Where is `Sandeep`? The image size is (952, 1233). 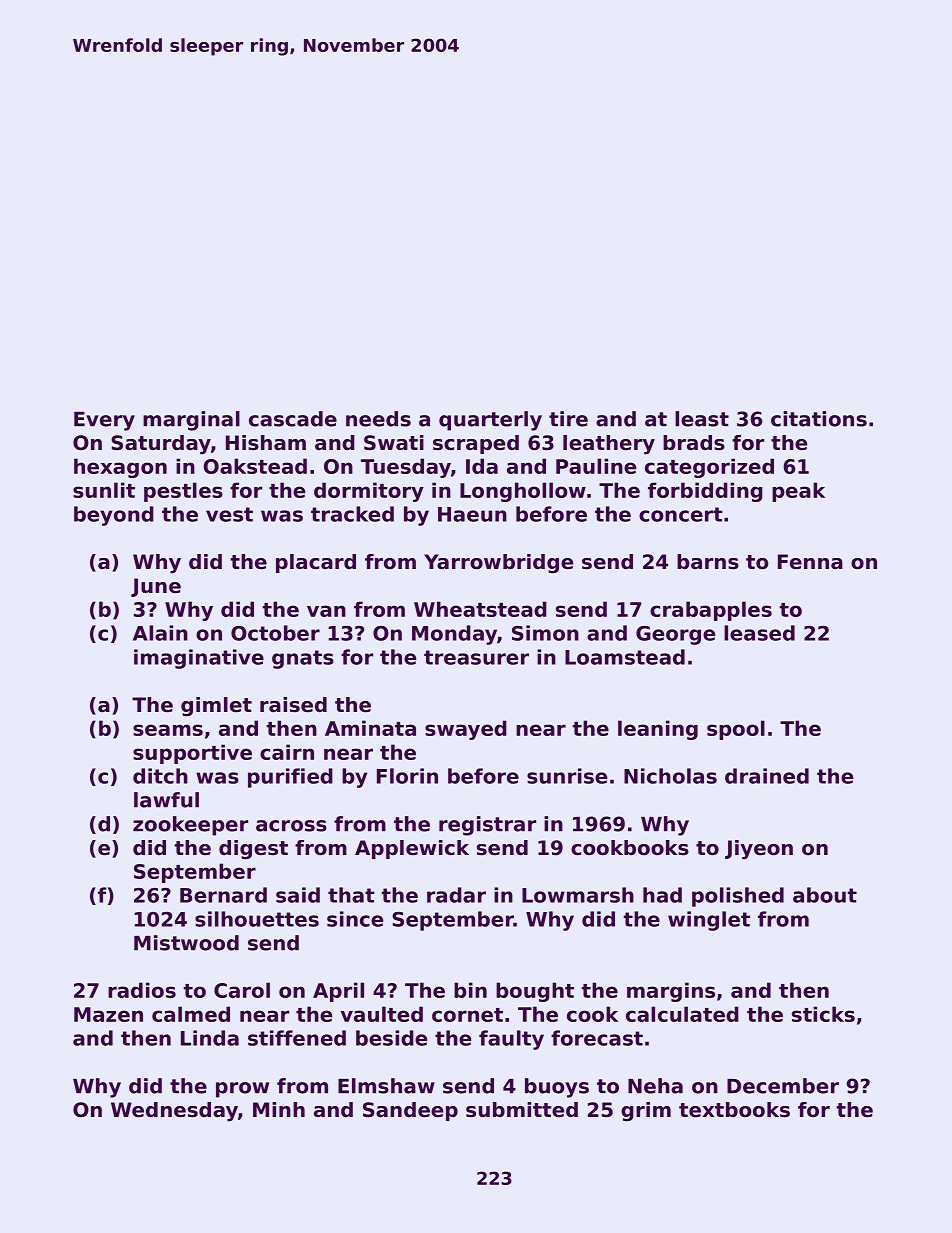
Sandeep is located at coordinates (410, 1111).
